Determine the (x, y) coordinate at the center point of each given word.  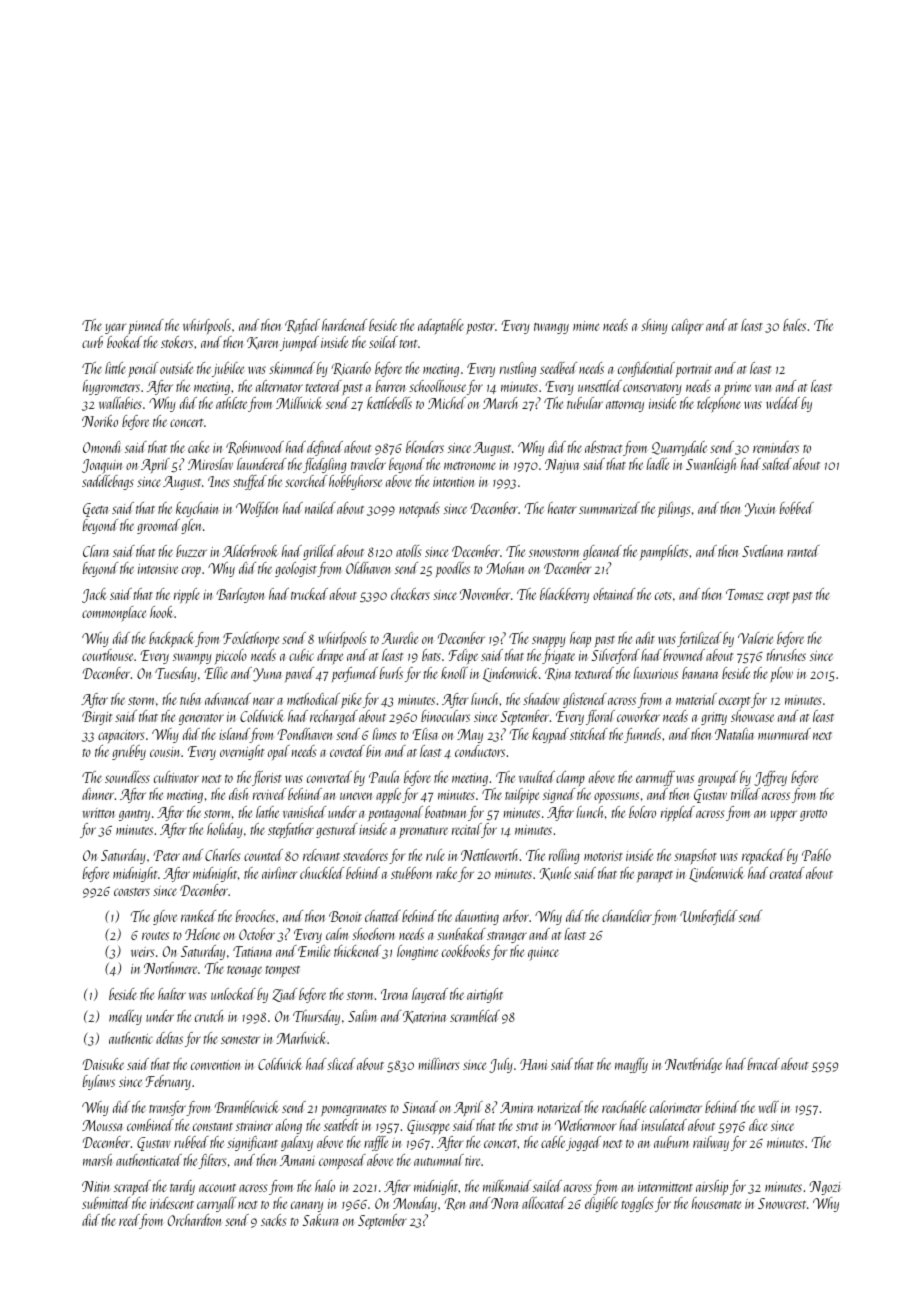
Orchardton (194, 1220)
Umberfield (708, 917)
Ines (219, 481)
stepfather (291, 830)
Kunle (555, 874)
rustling (518, 369)
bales (794, 325)
